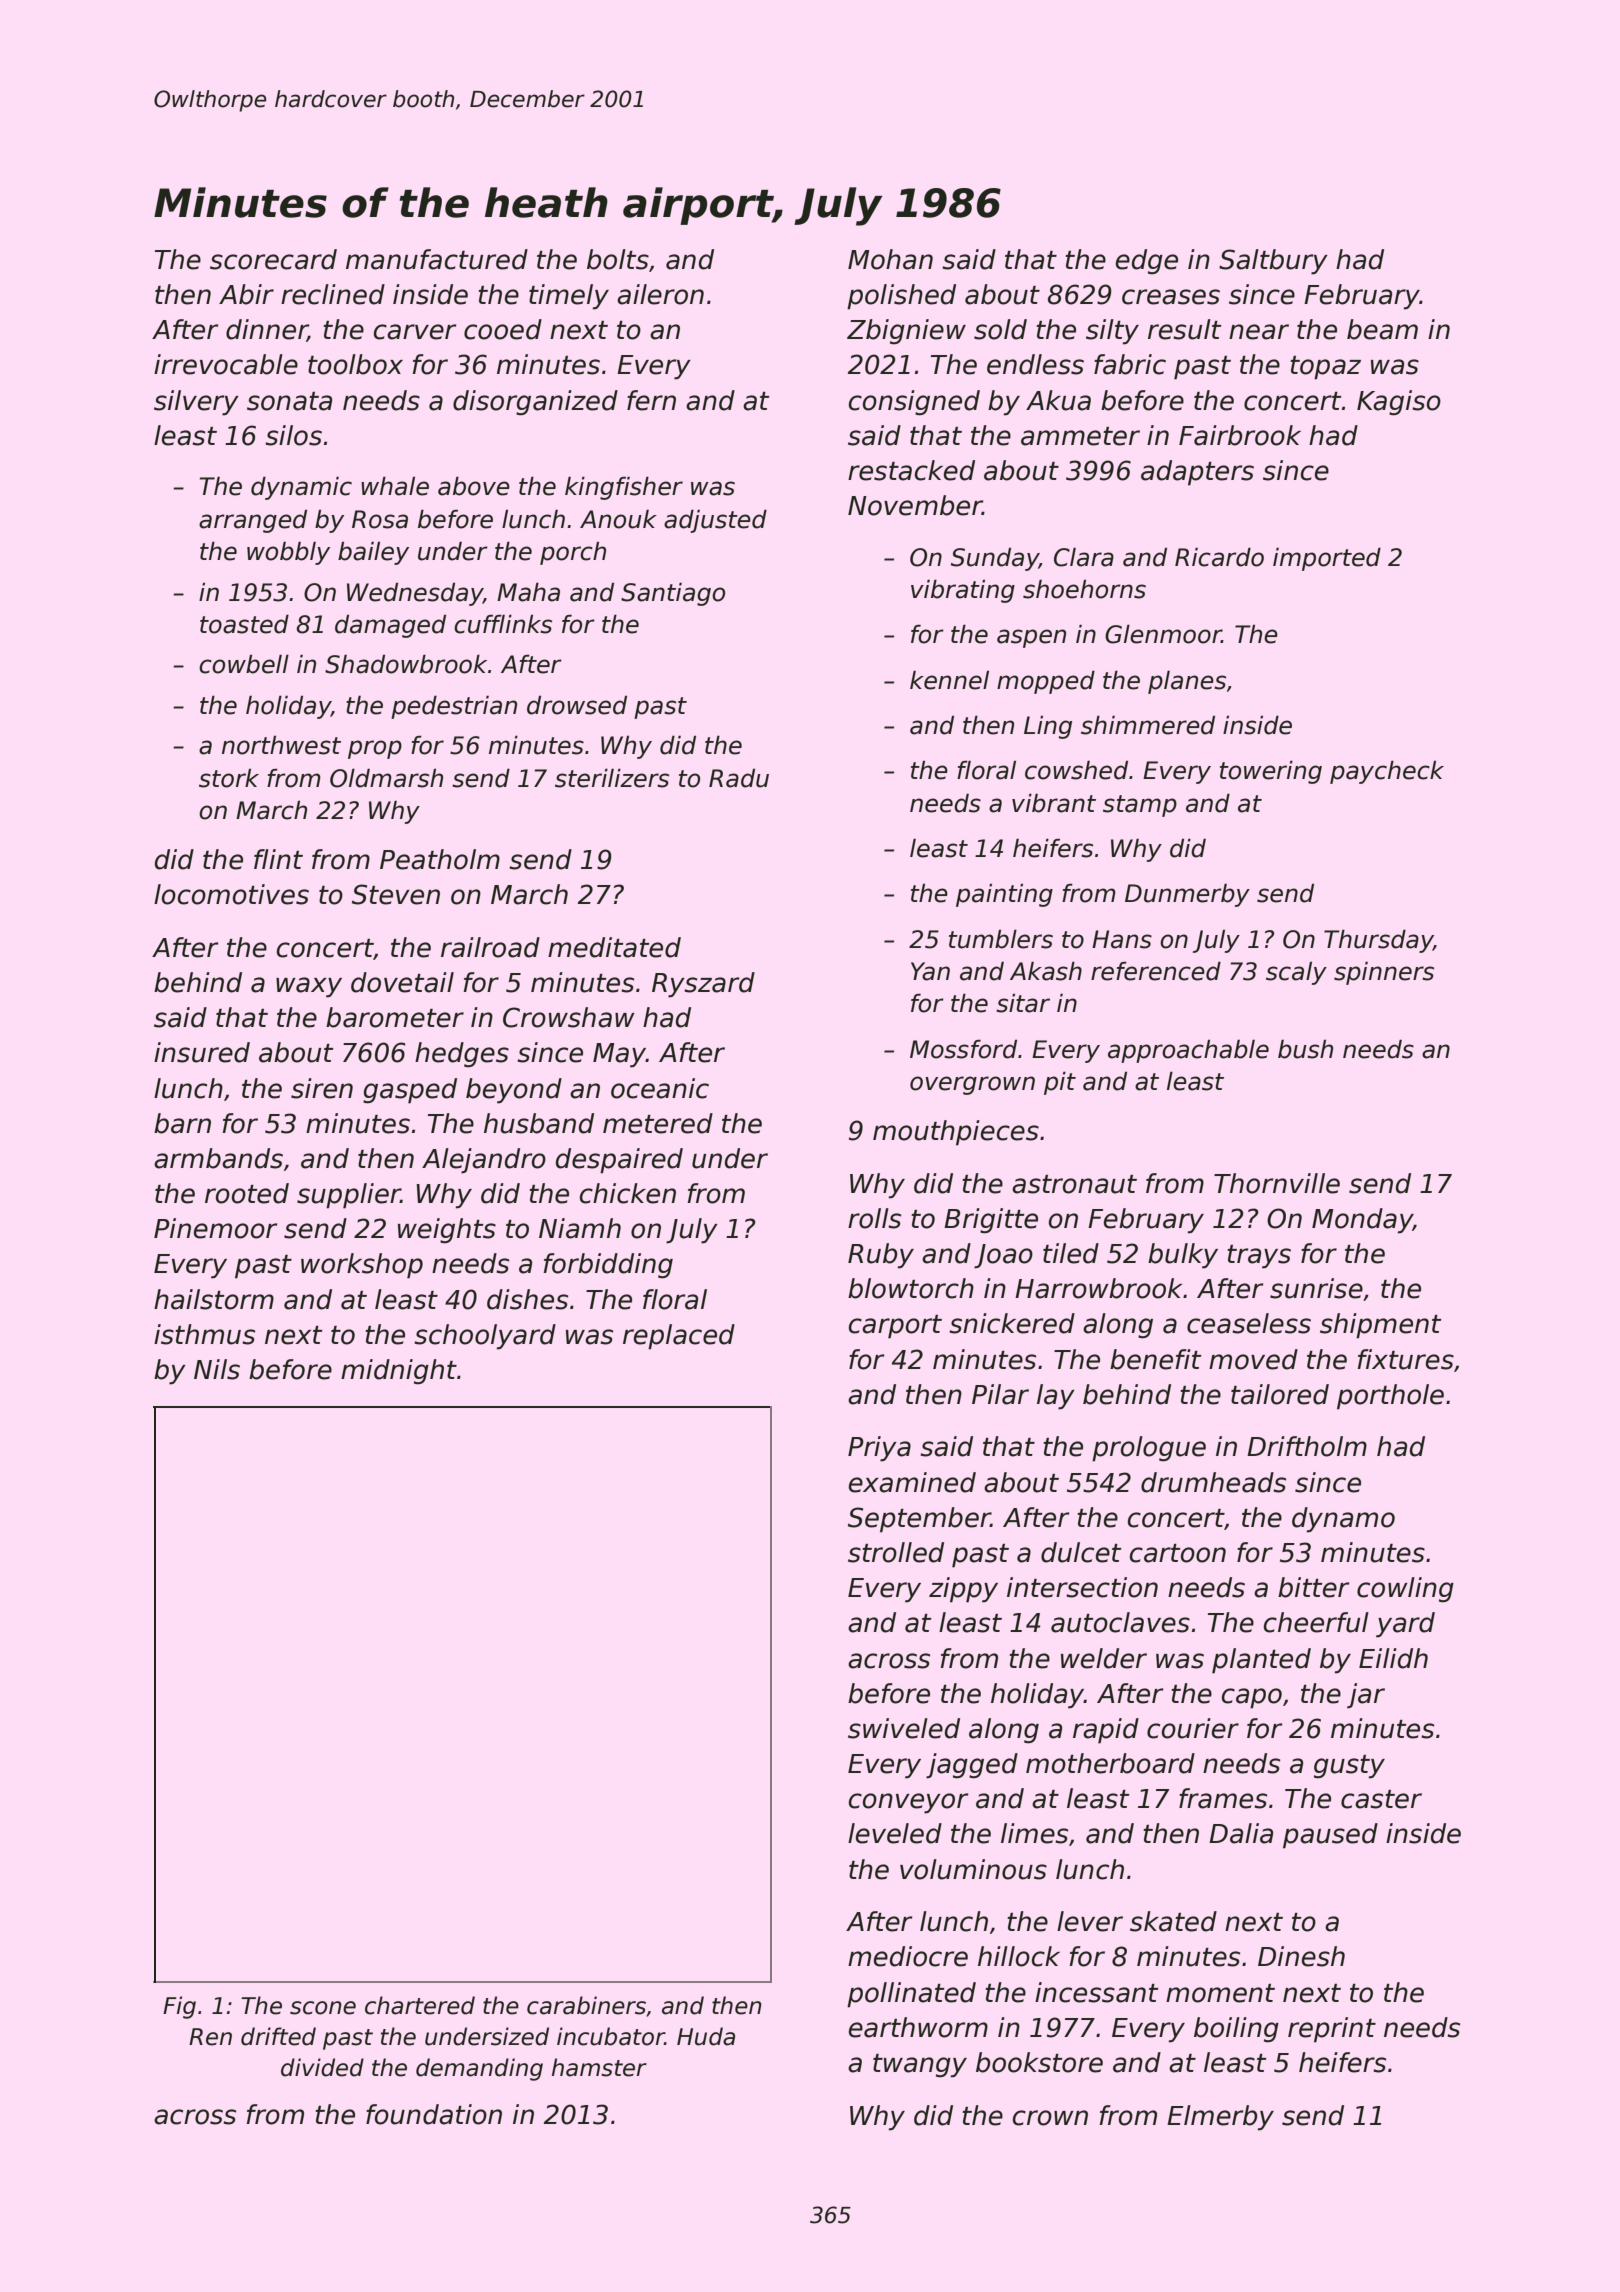 The height and width of the screenshot is (2292, 1620). I want to click on strolled, so click(896, 1552).
